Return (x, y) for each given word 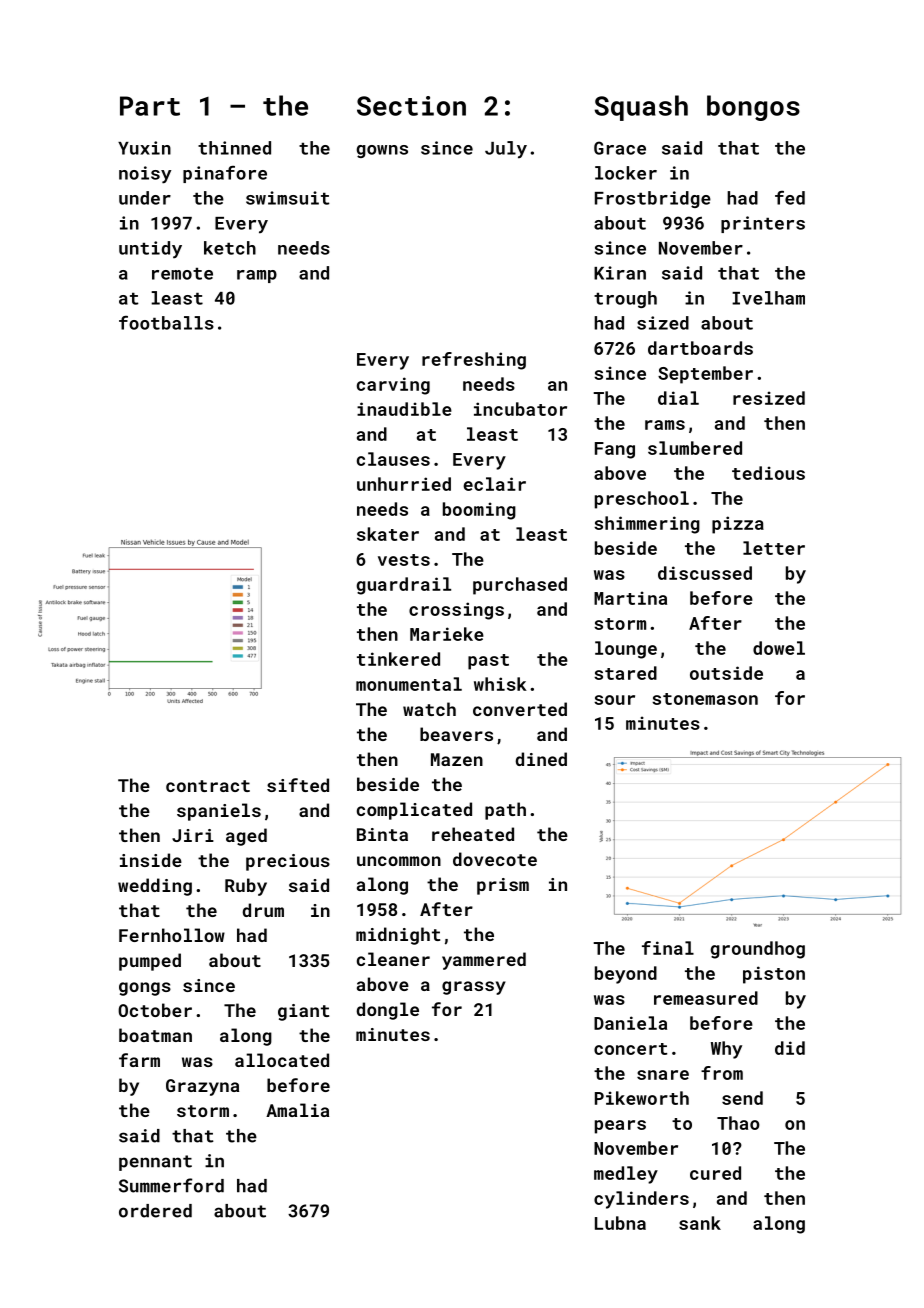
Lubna (620, 1223)
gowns (382, 151)
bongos (753, 108)
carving (393, 386)
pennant (155, 1163)
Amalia (297, 1110)
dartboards (700, 348)
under (145, 198)
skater (388, 534)
